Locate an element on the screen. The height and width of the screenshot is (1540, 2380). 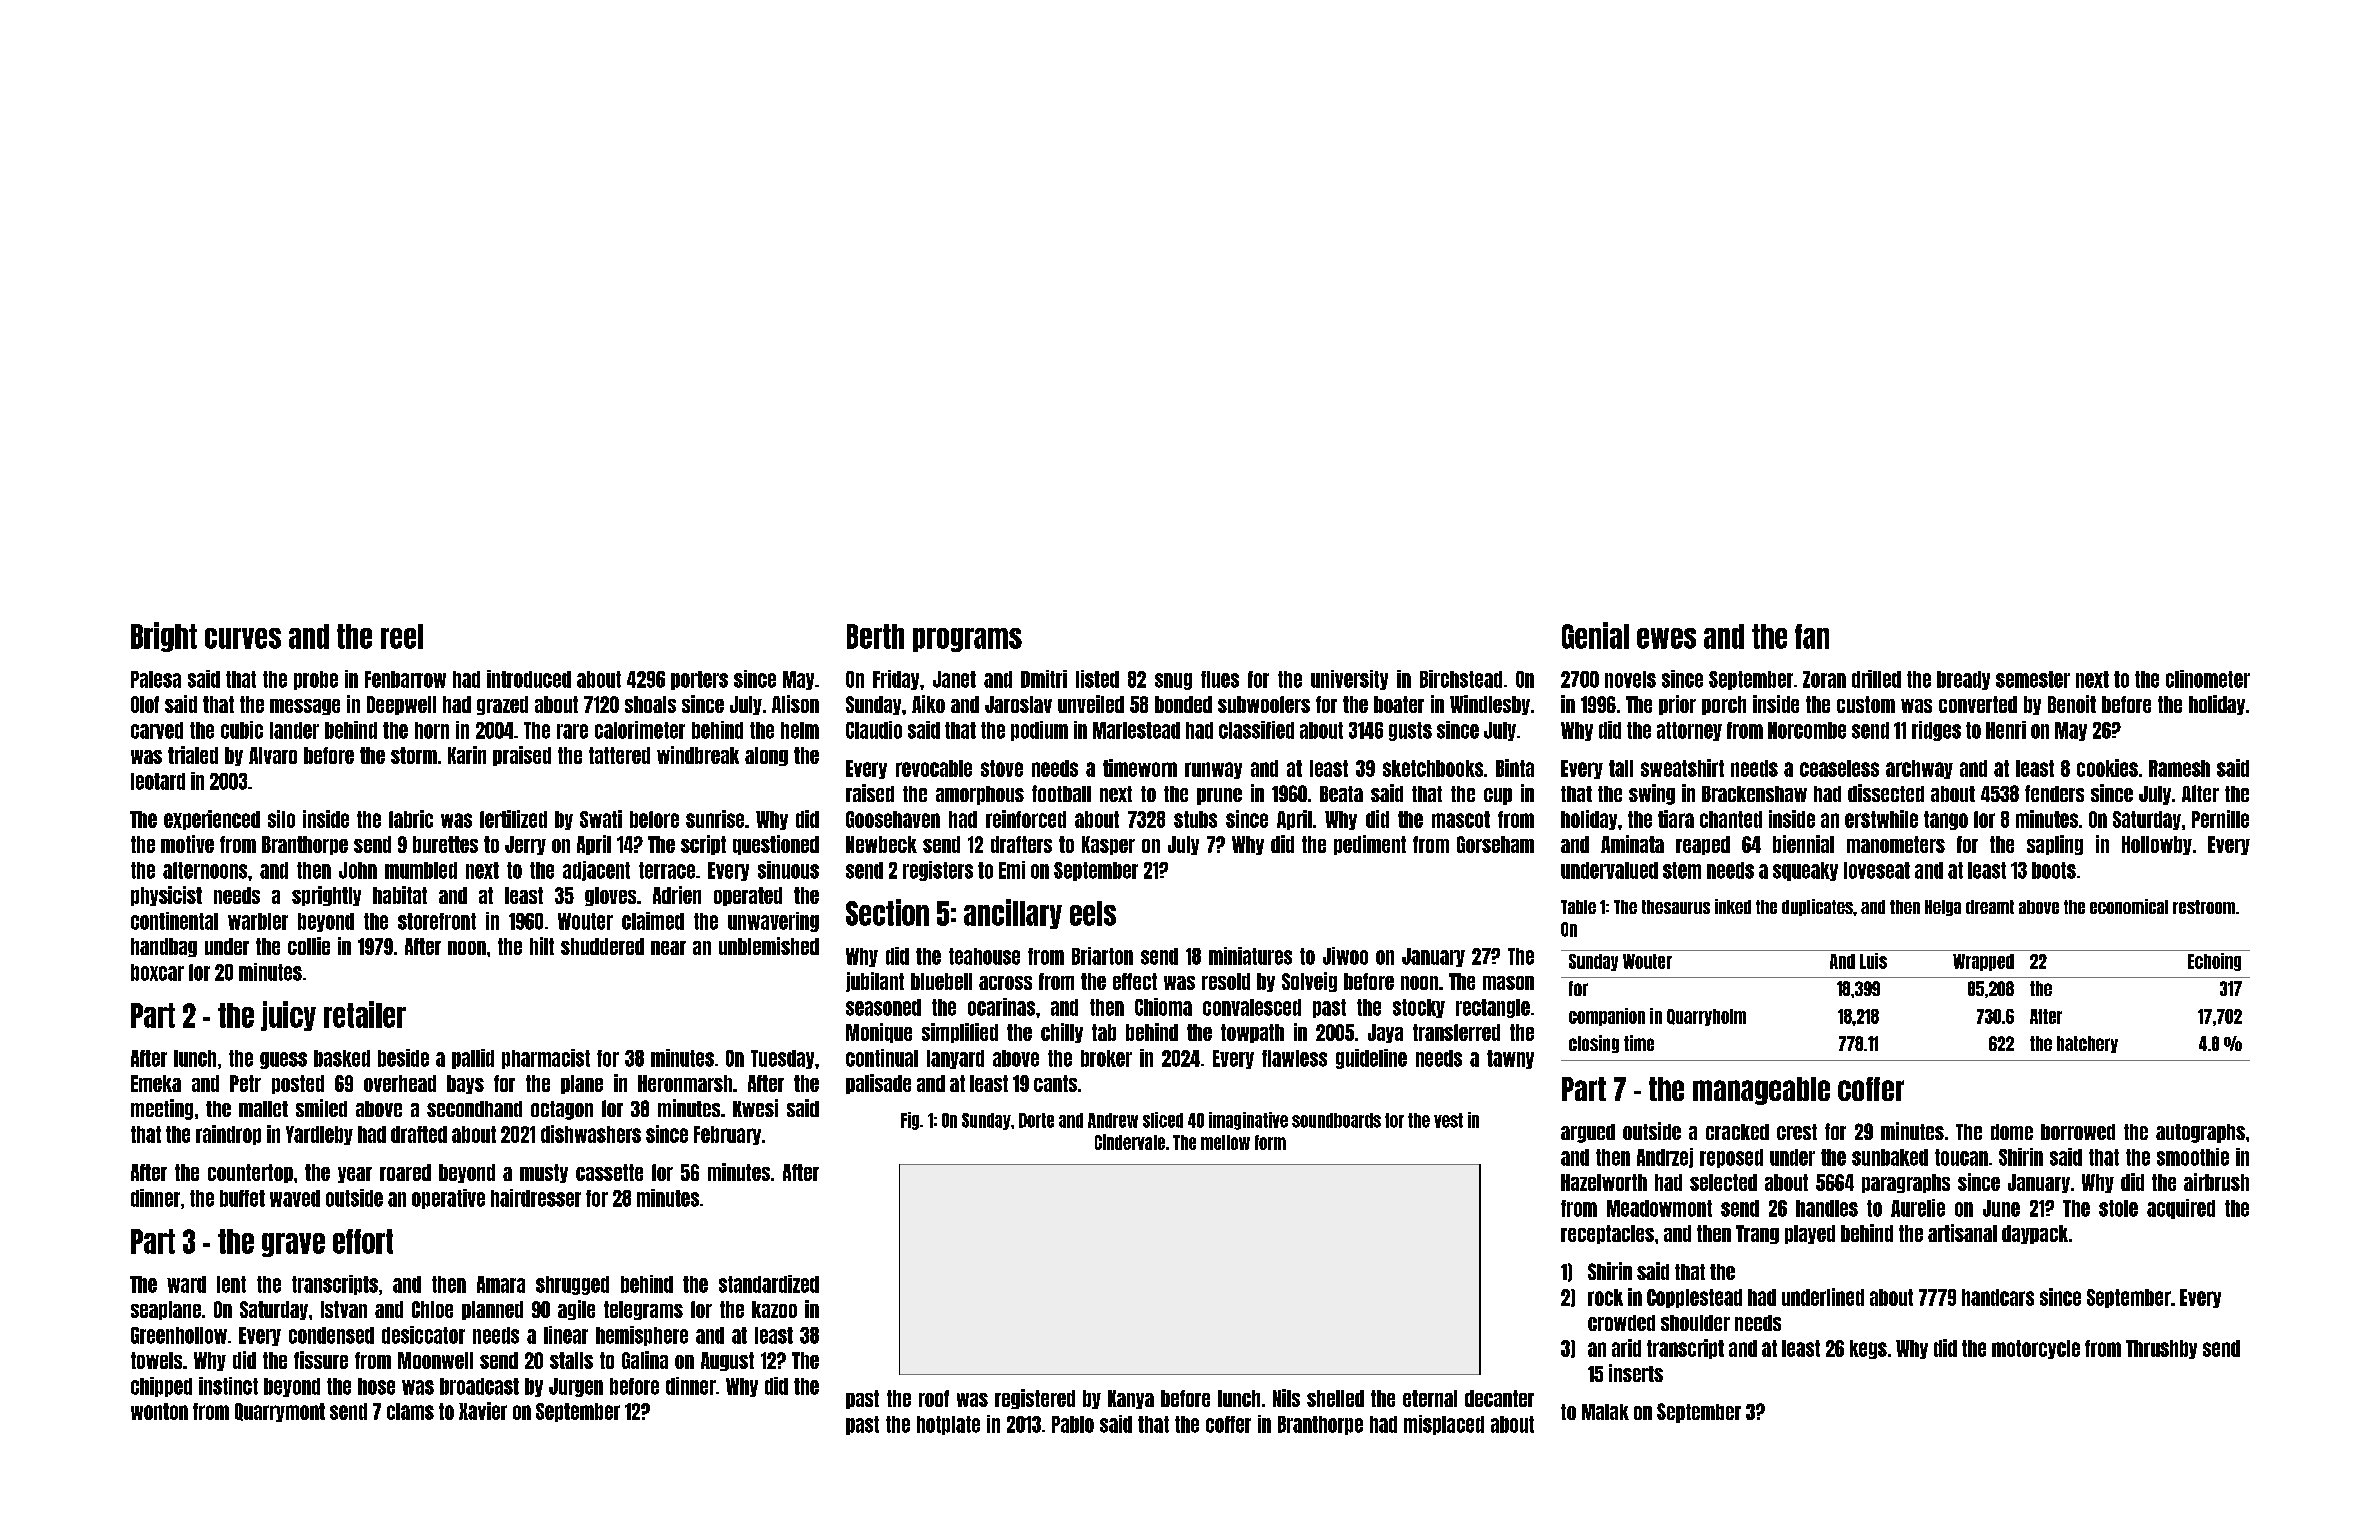
motive is located at coordinates (187, 844).
